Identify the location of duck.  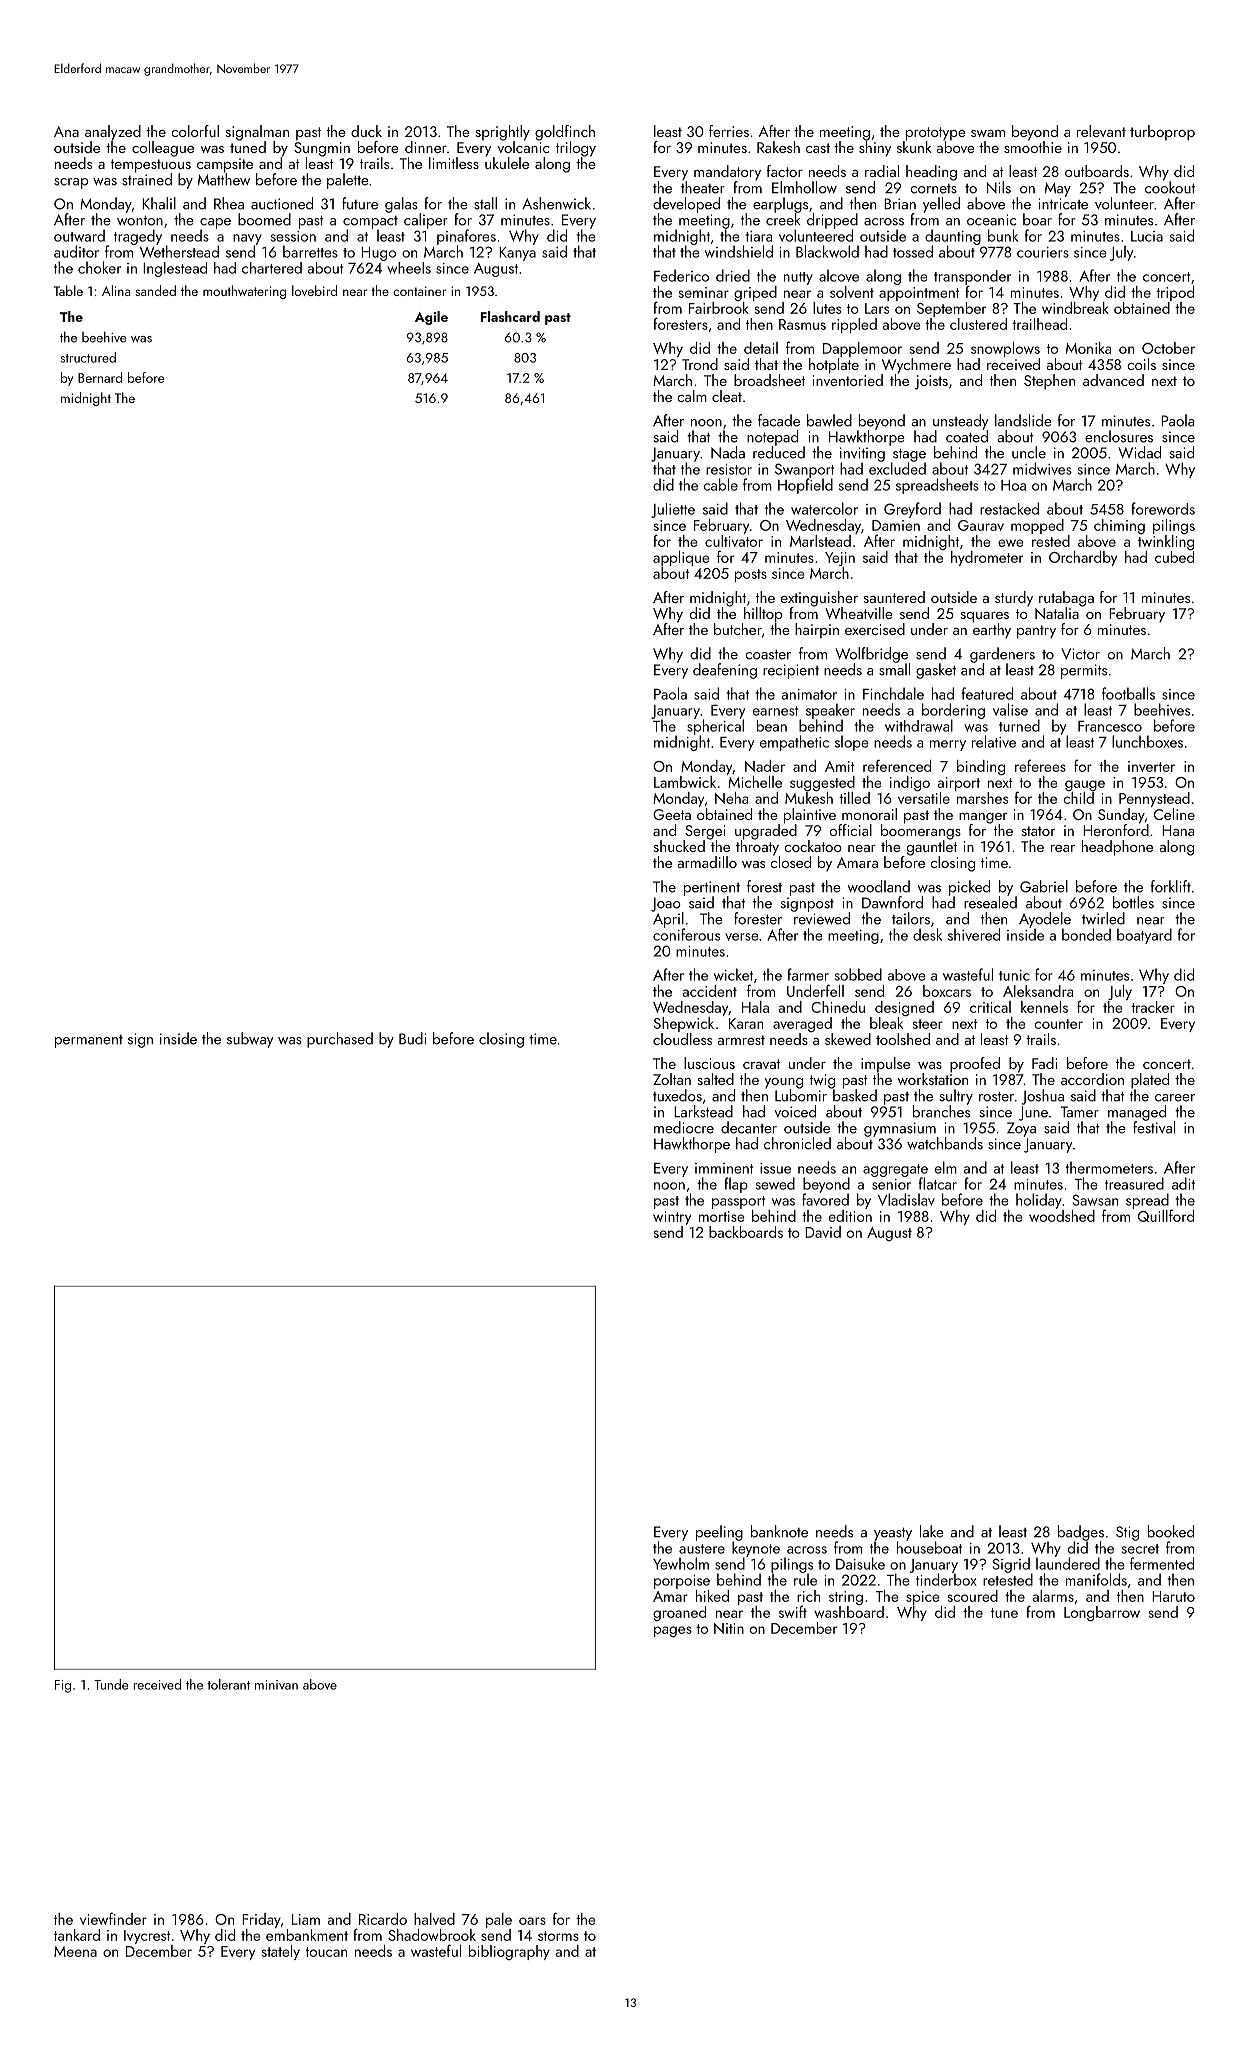
(366, 131).
